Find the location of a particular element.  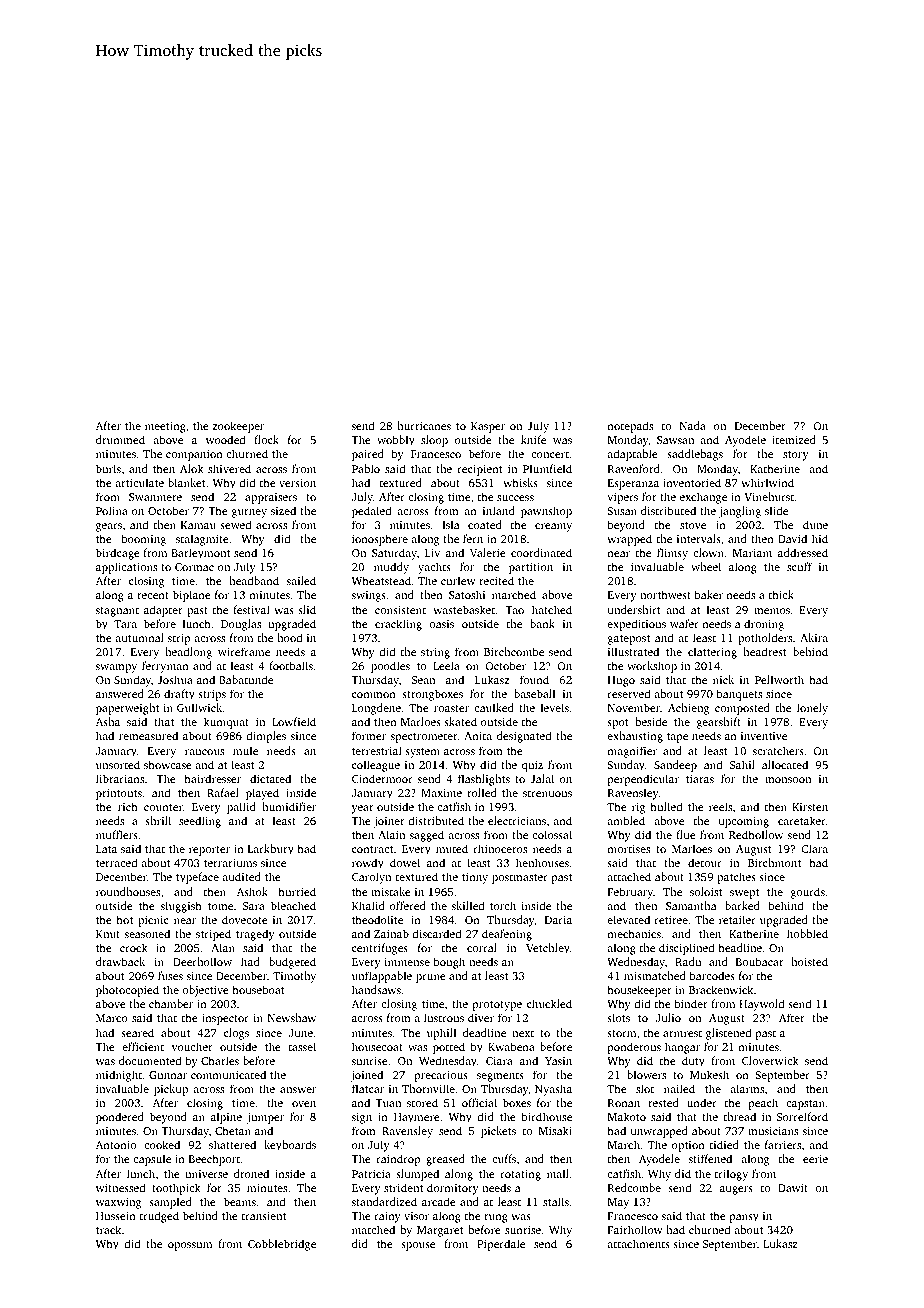

sluggish is located at coordinates (181, 907).
